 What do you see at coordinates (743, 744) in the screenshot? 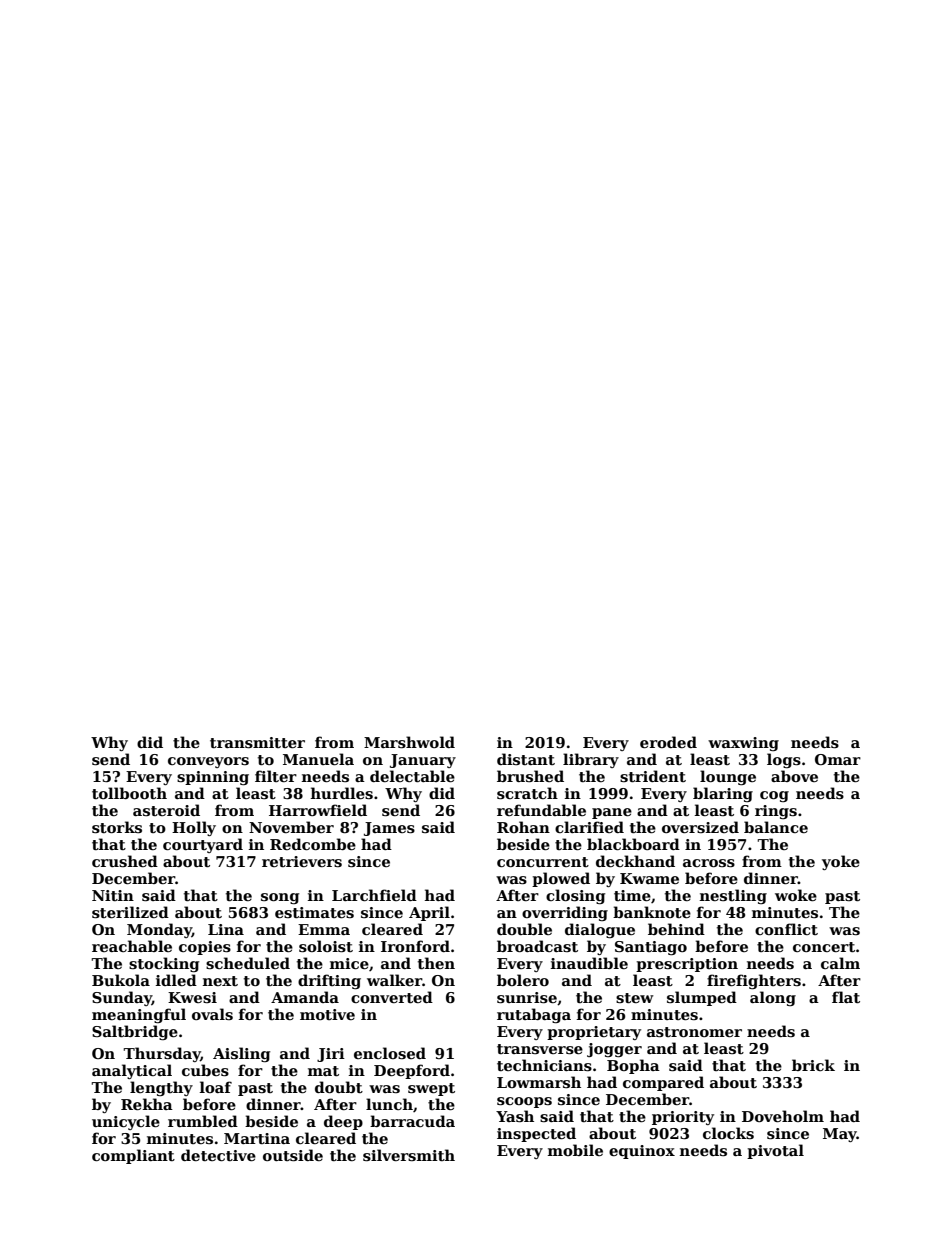
I see `waxwing` at bounding box center [743, 744].
